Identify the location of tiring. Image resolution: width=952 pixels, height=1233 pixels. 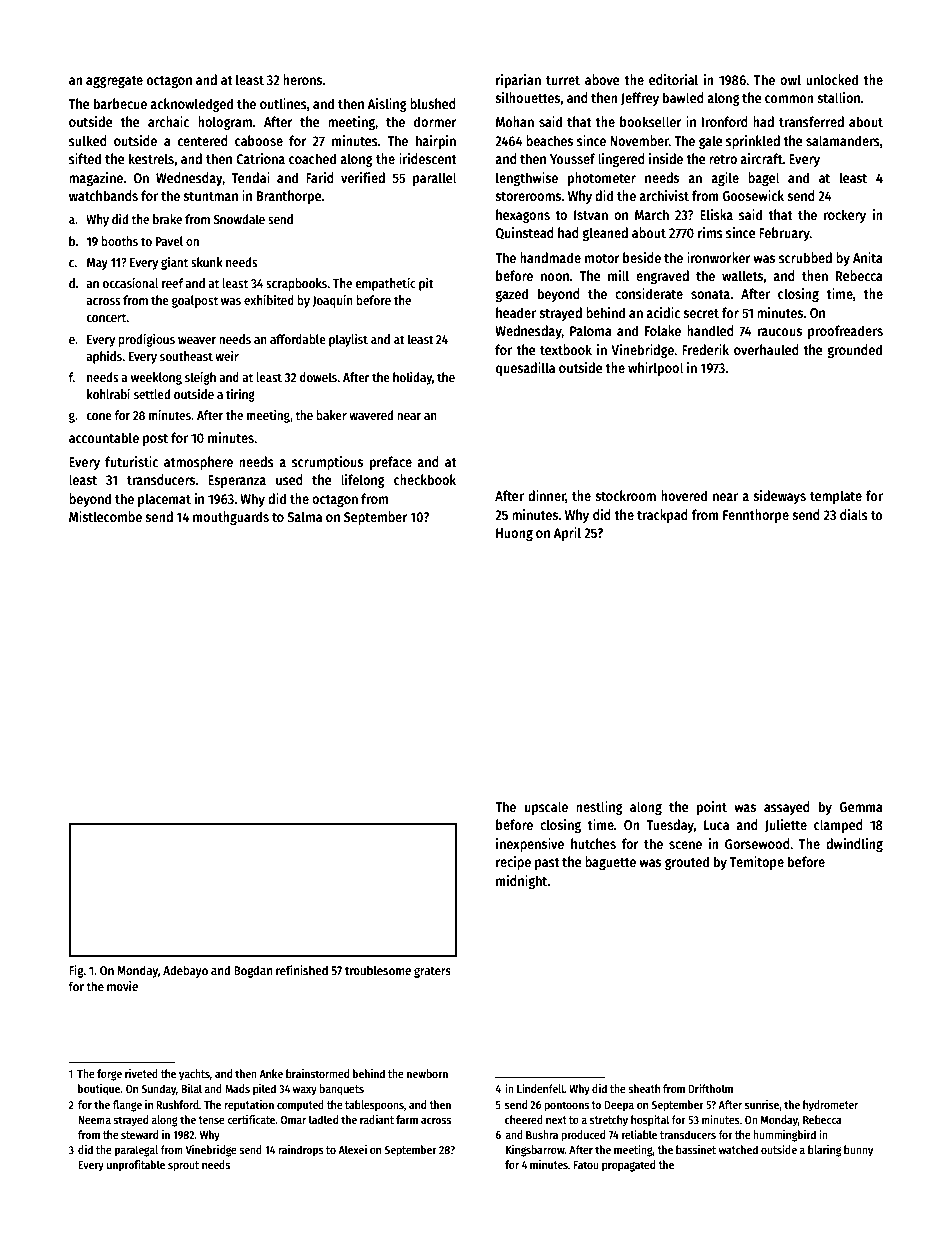
(240, 395).
